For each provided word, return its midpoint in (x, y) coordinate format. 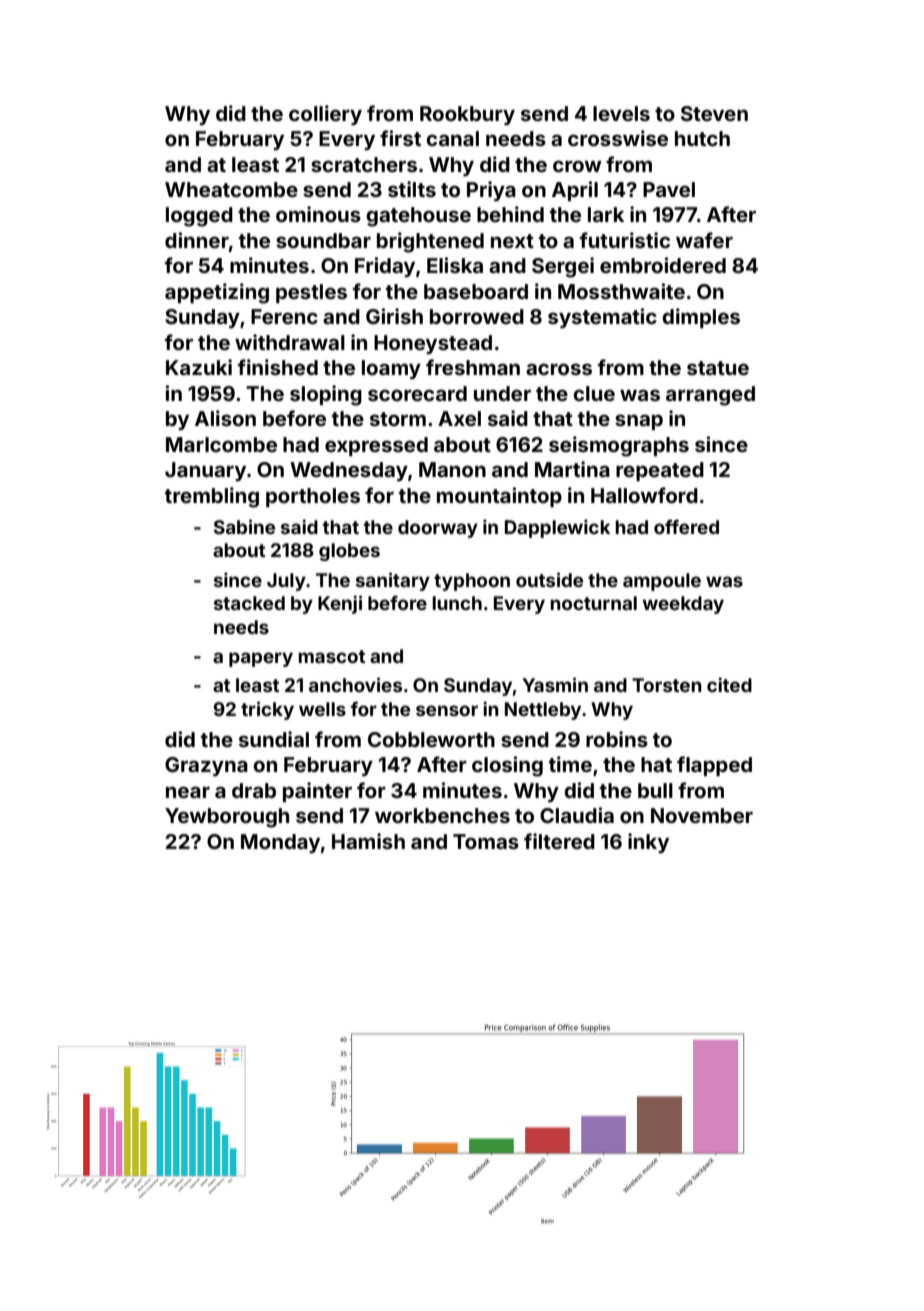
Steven (714, 113)
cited (729, 684)
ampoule (662, 582)
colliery (325, 115)
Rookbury (467, 115)
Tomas (486, 841)
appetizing (217, 293)
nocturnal (593, 603)
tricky (267, 710)
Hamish (368, 841)
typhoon (472, 582)
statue (718, 368)
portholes (313, 497)
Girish (394, 316)
